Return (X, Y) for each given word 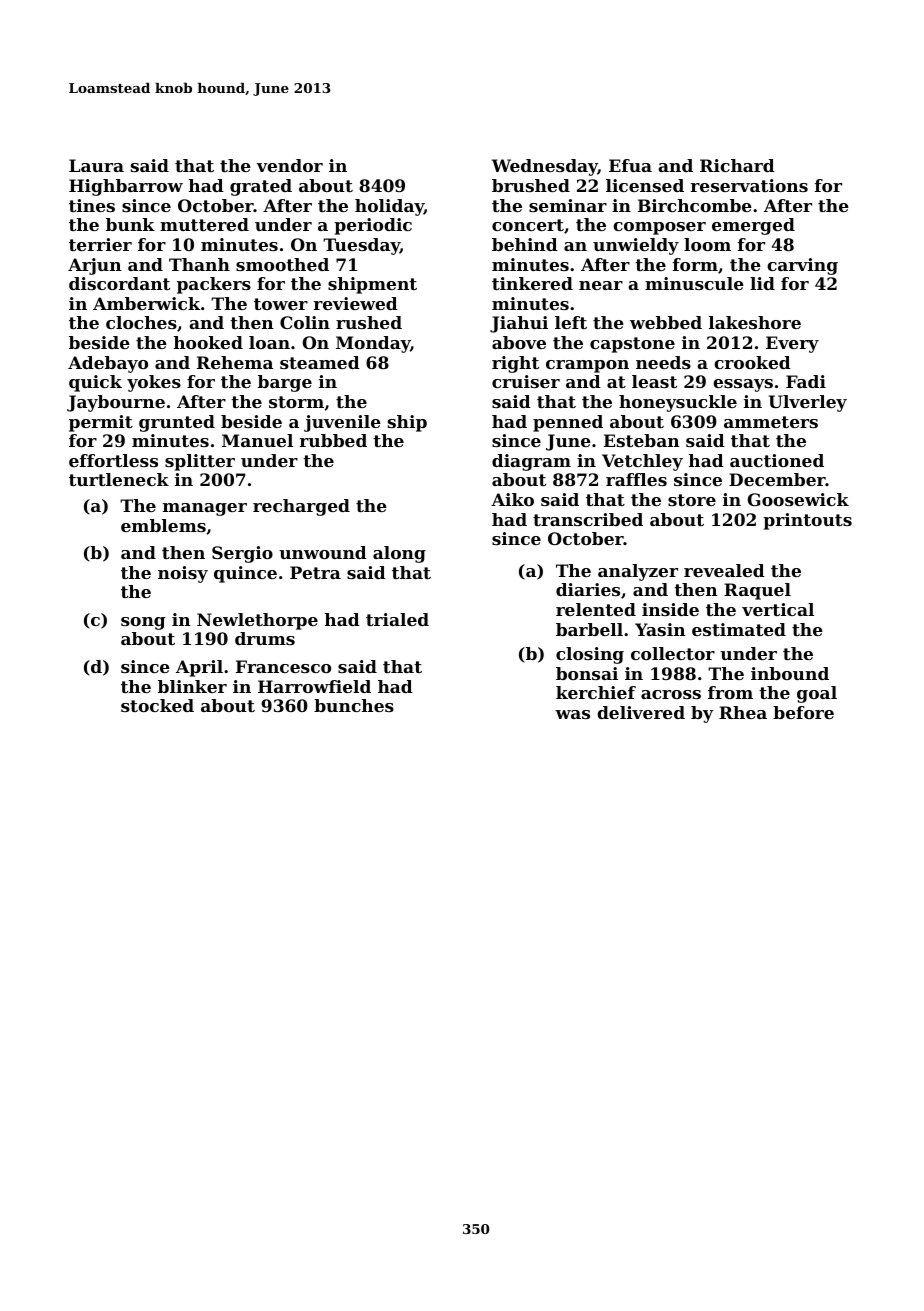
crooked (752, 362)
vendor (289, 165)
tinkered (532, 283)
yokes (154, 383)
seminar (568, 205)
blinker (192, 686)
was (572, 714)
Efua (630, 165)
